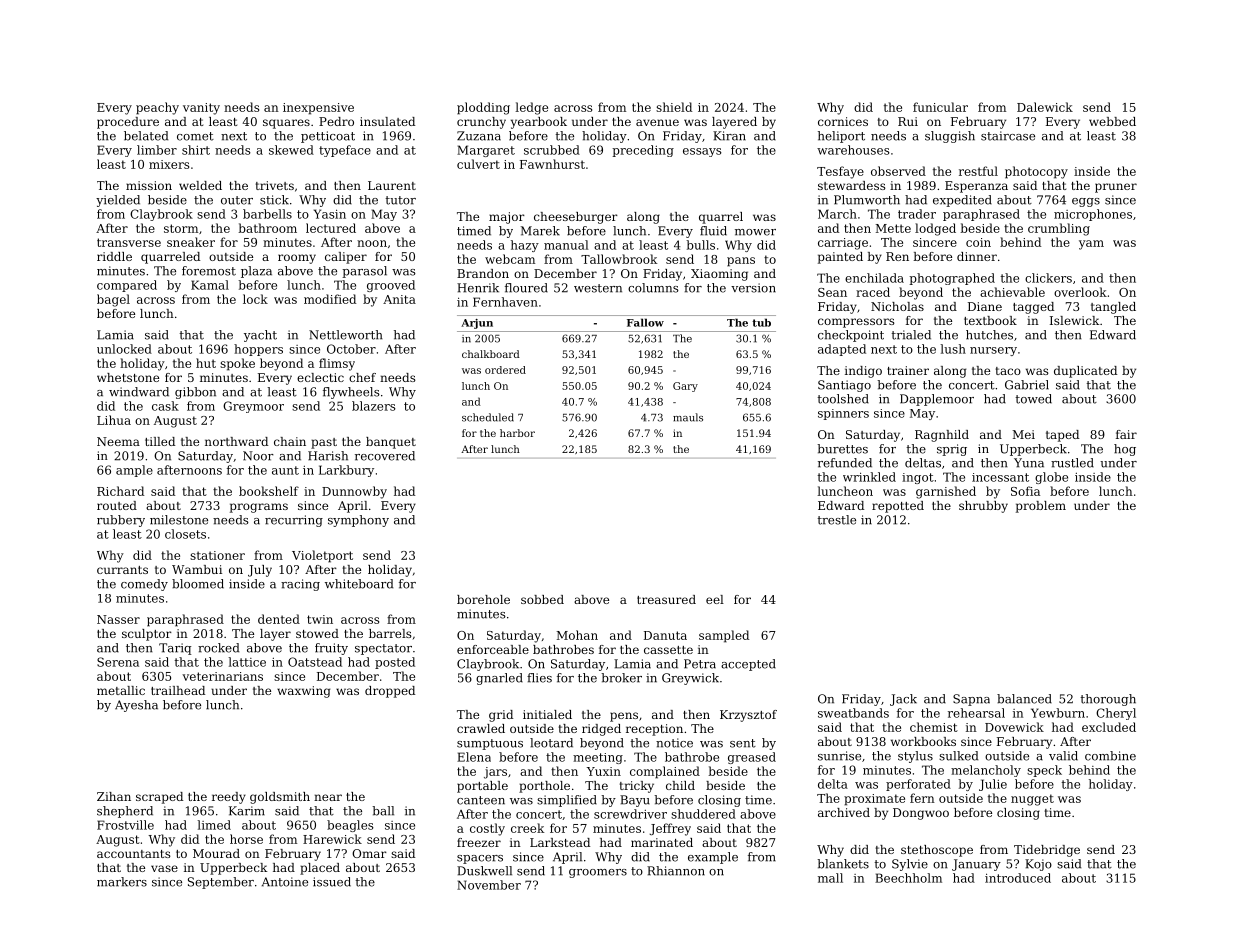 The image size is (1233, 952). What do you see at coordinates (201, 109) in the screenshot?
I see `vanity` at bounding box center [201, 109].
